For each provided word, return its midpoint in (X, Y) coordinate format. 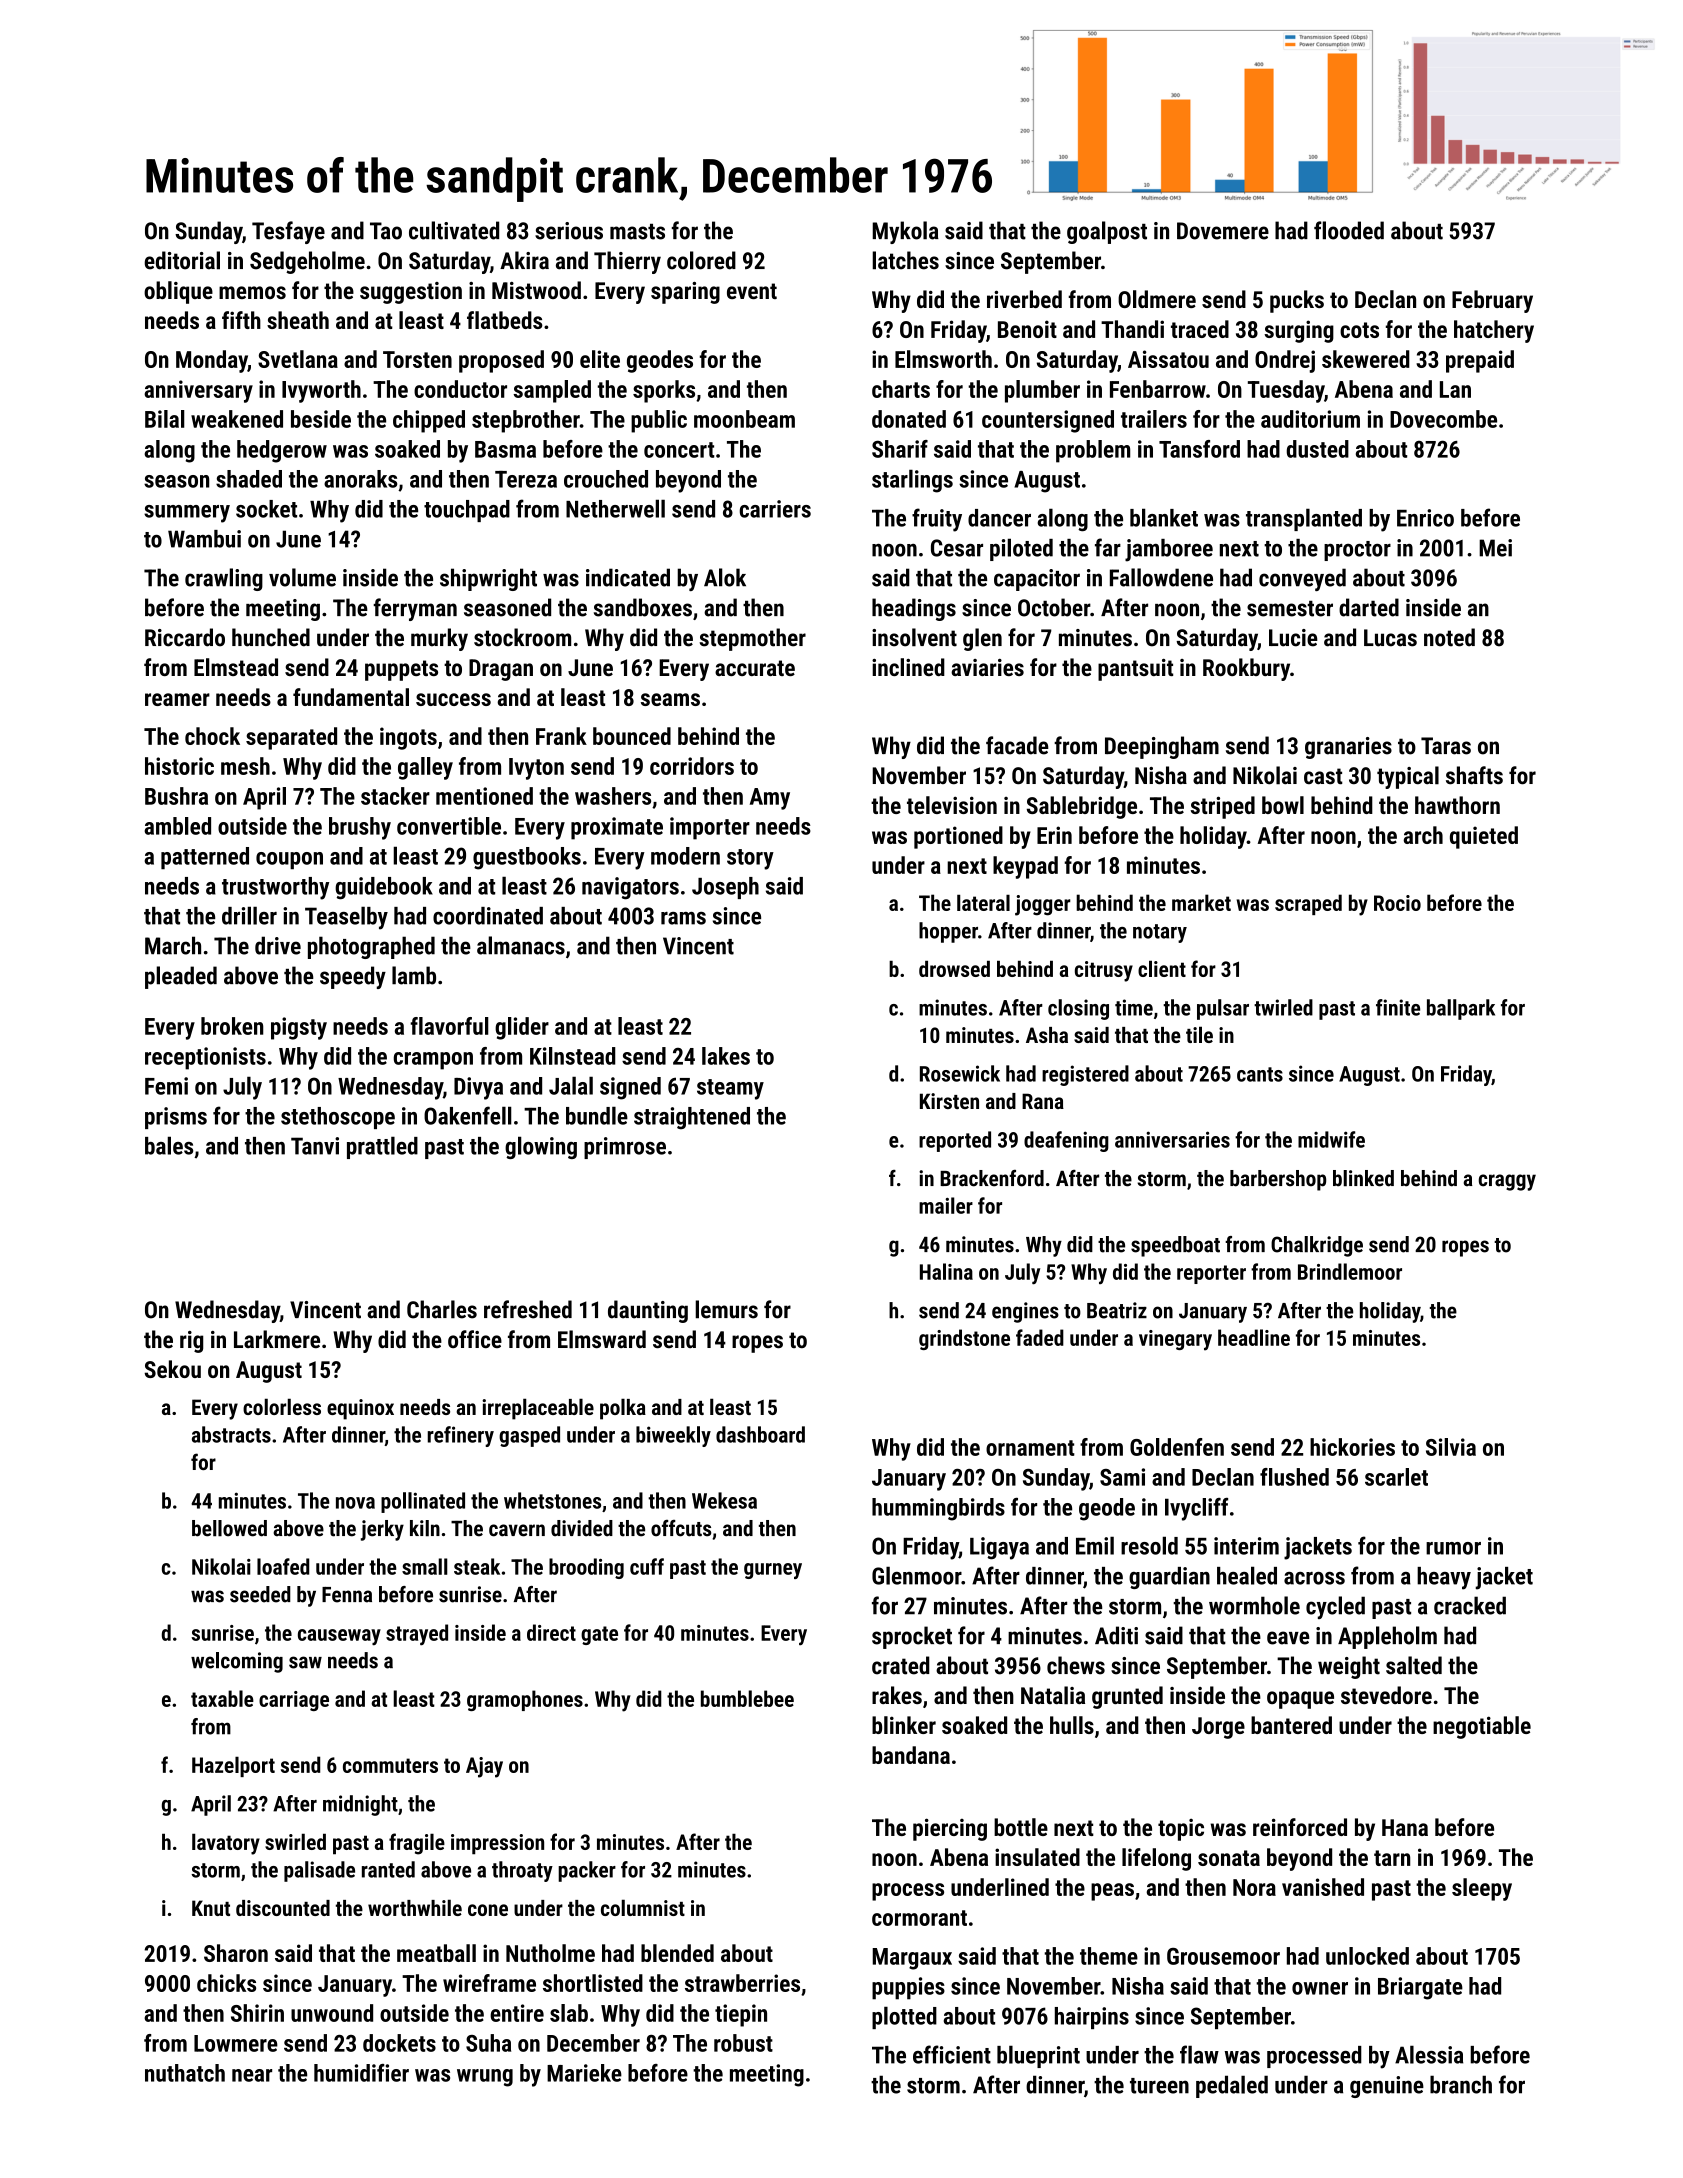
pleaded (181, 977)
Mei (1495, 548)
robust (743, 2043)
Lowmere (236, 2043)
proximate (617, 828)
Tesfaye (288, 232)
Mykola (905, 232)
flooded (1349, 230)
